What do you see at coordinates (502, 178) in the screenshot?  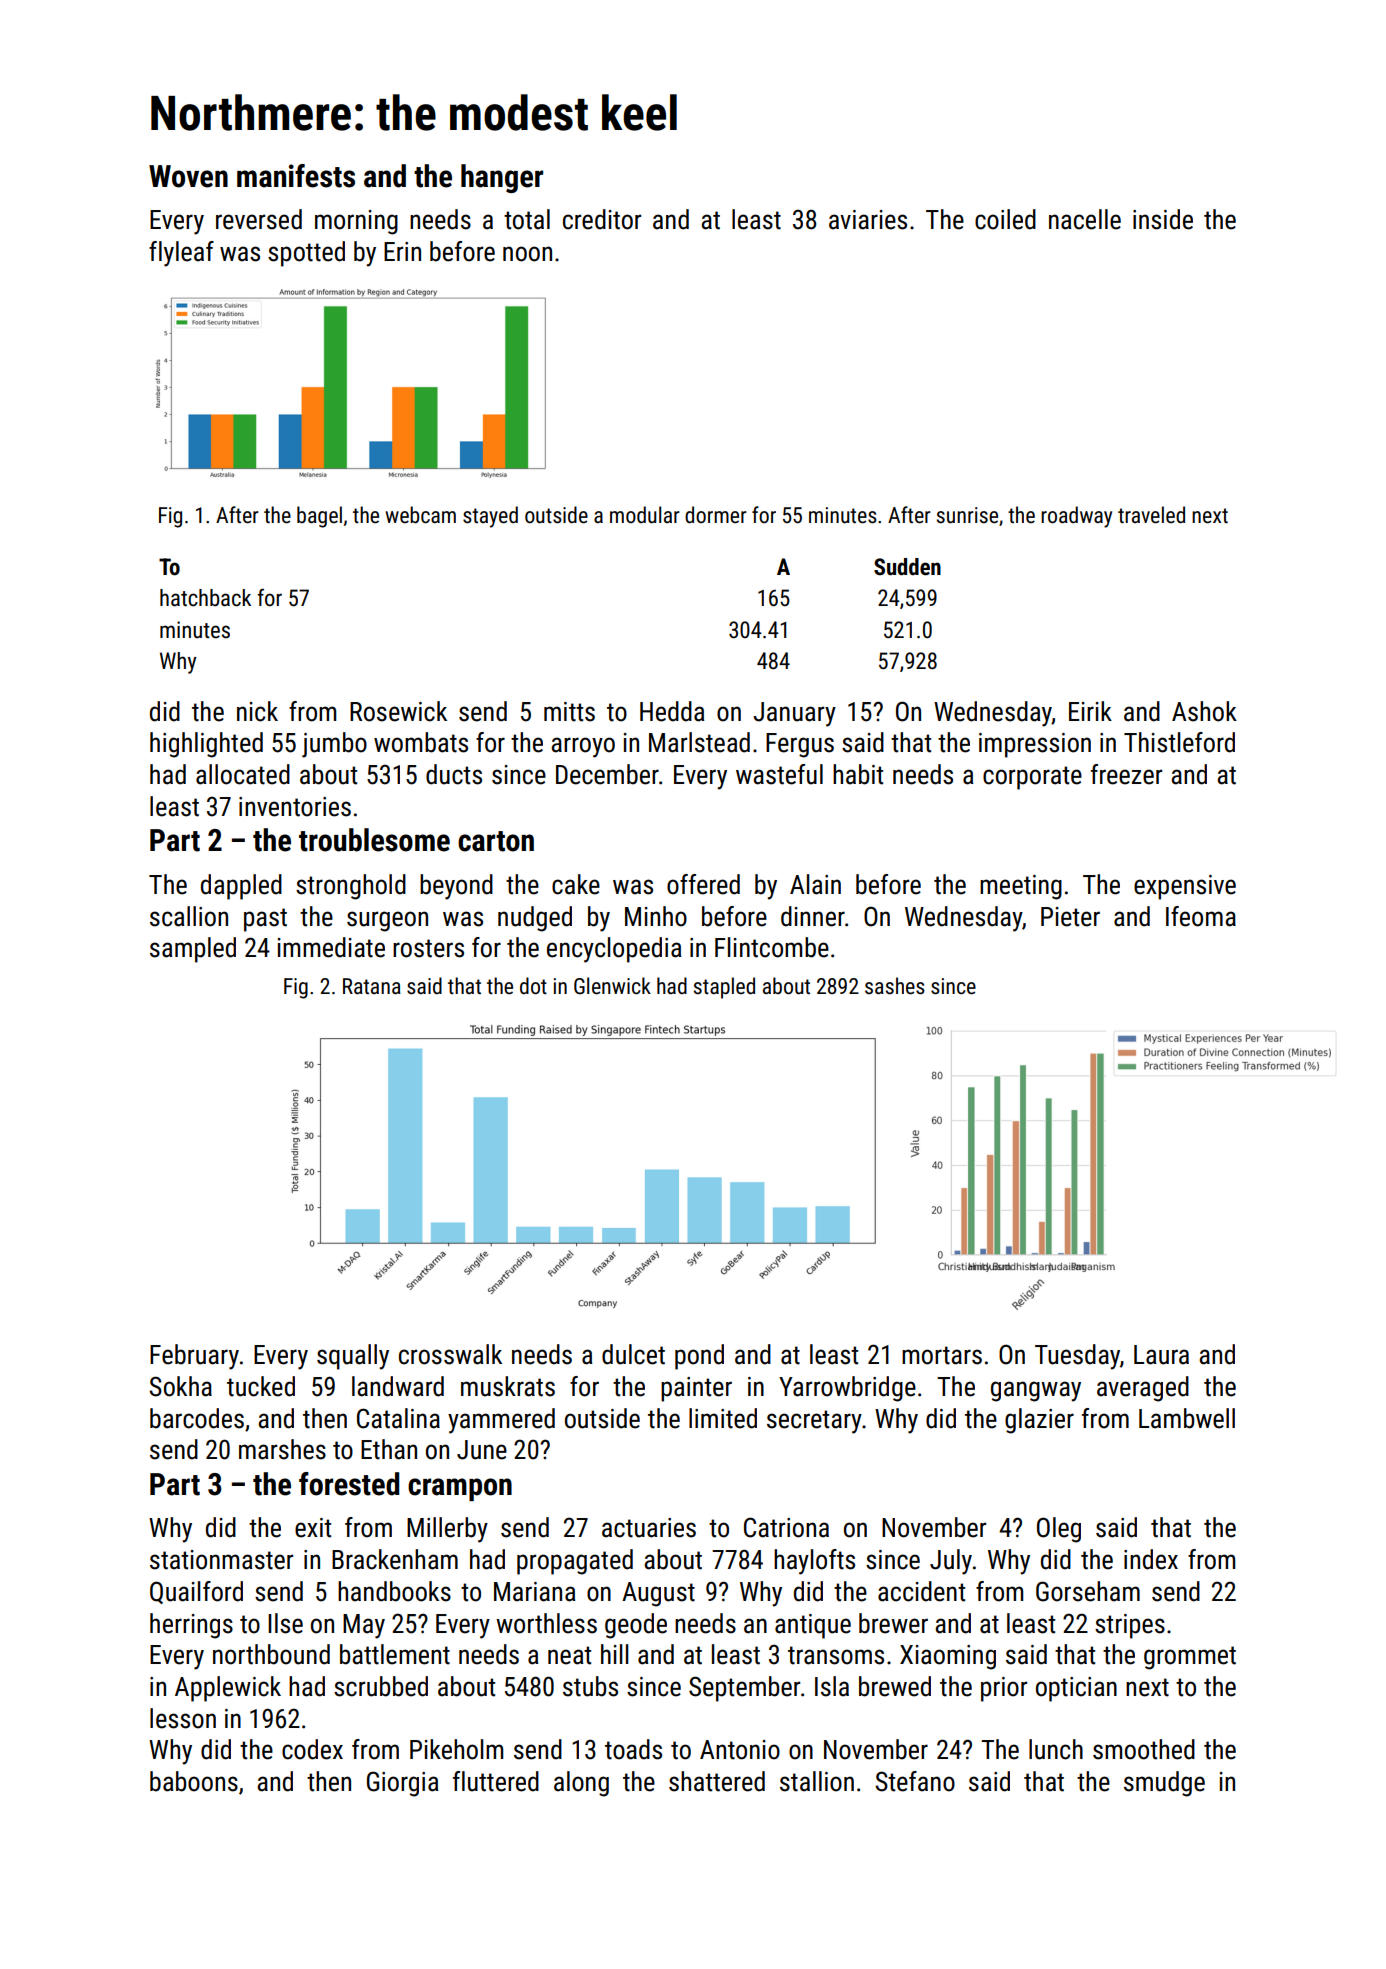 I see `hanger` at bounding box center [502, 178].
